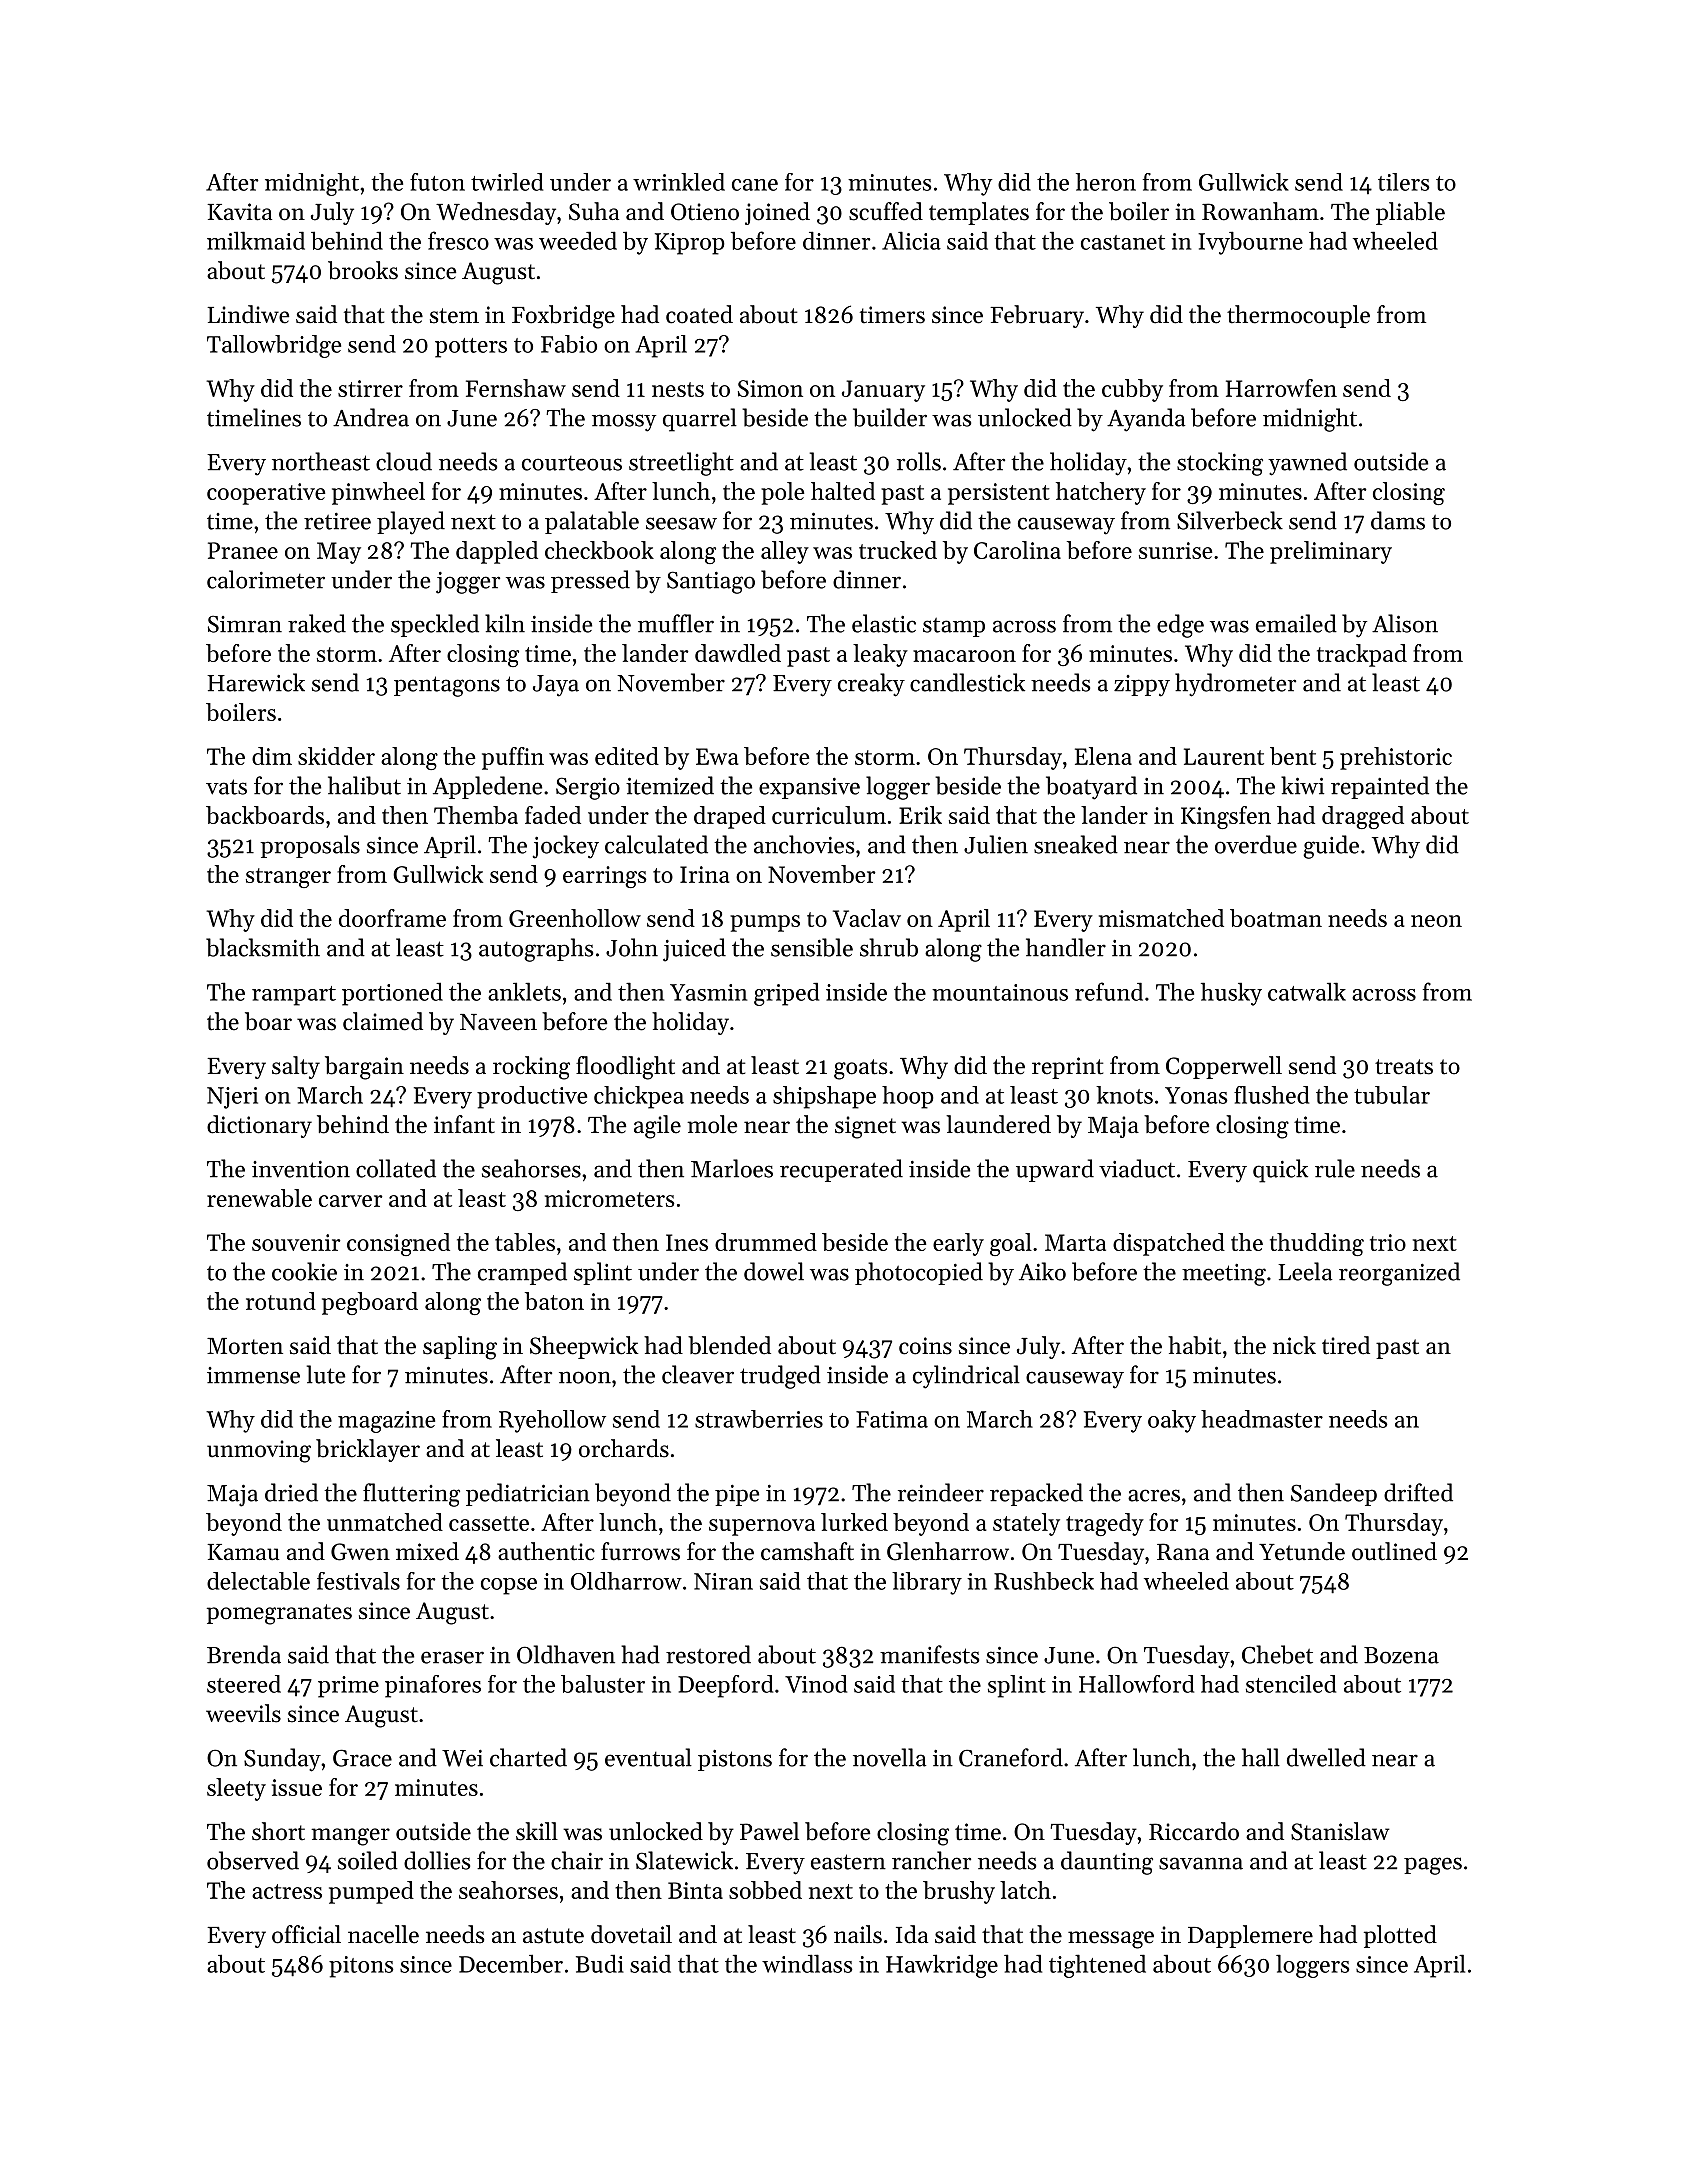  I want to click on reindeer, so click(941, 1492).
